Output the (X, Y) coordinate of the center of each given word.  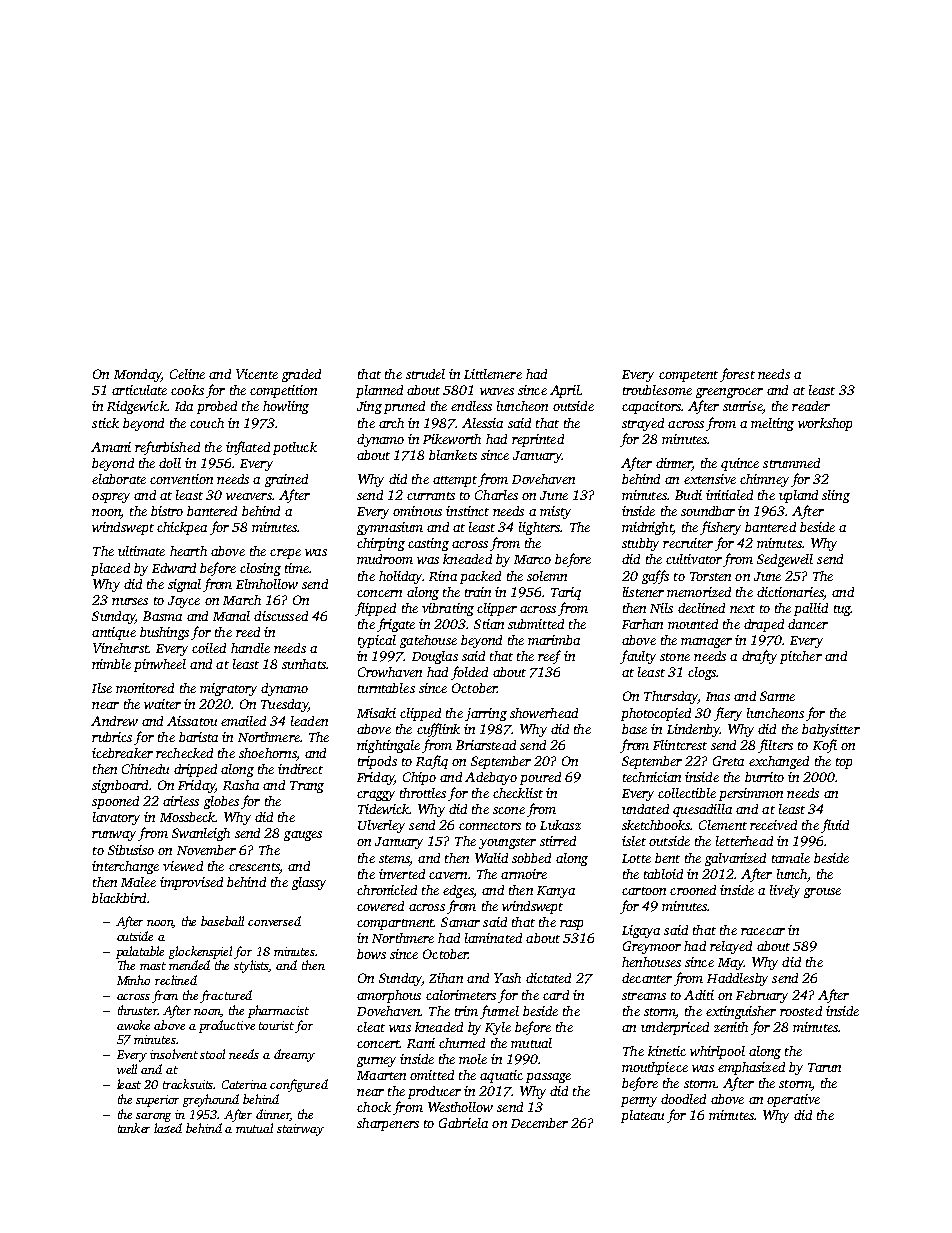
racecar (763, 931)
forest (737, 375)
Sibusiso (131, 850)
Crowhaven (390, 672)
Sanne (777, 696)
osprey (111, 498)
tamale (791, 858)
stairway (300, 1130)
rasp (571, 925)
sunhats (304, 664)
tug (842, 610)
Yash (507, 978)
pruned (404, 407)
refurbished (167, 448)
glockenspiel (200, 952)
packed (480, 577)
